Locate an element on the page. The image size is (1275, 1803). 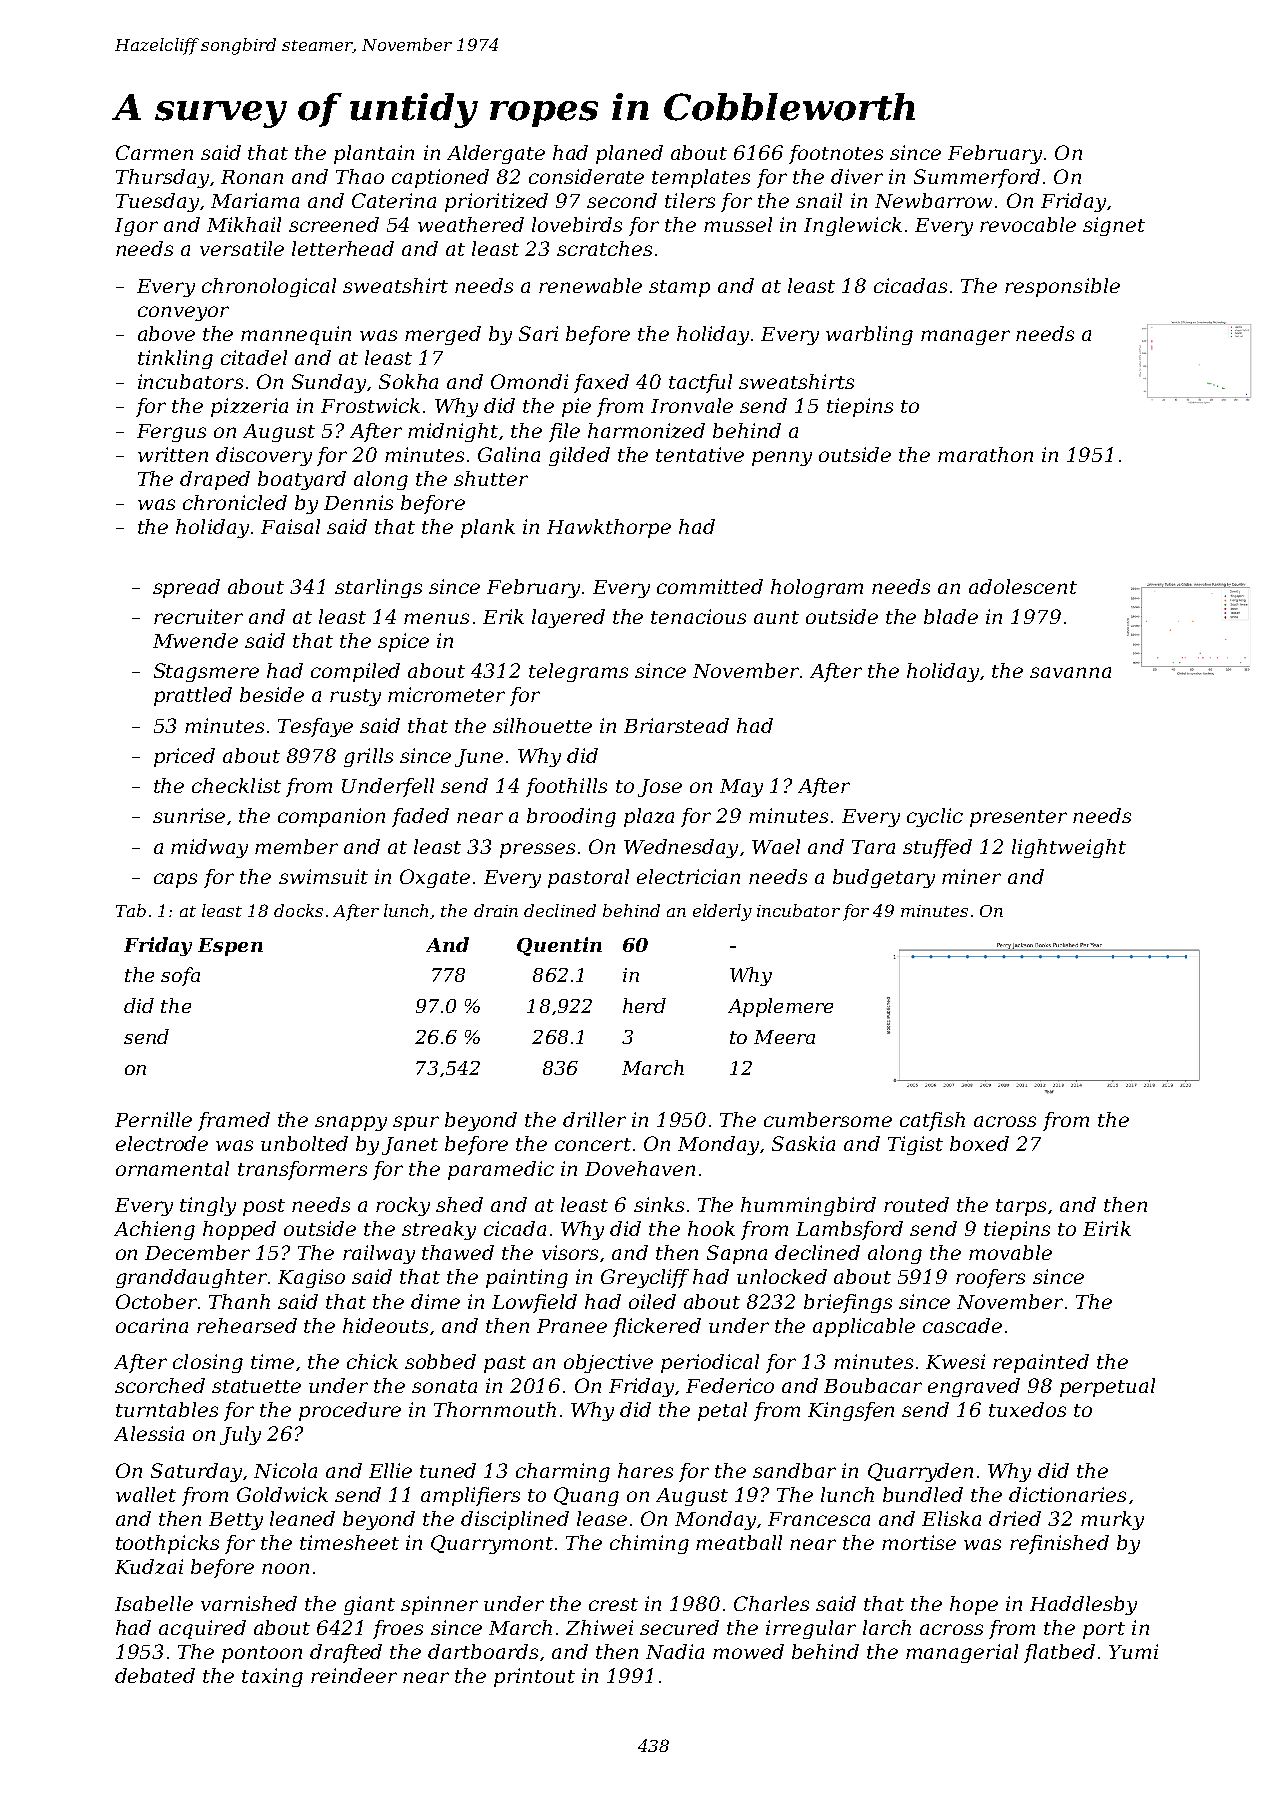
dartboards is located at coordinates (483, 1651).
